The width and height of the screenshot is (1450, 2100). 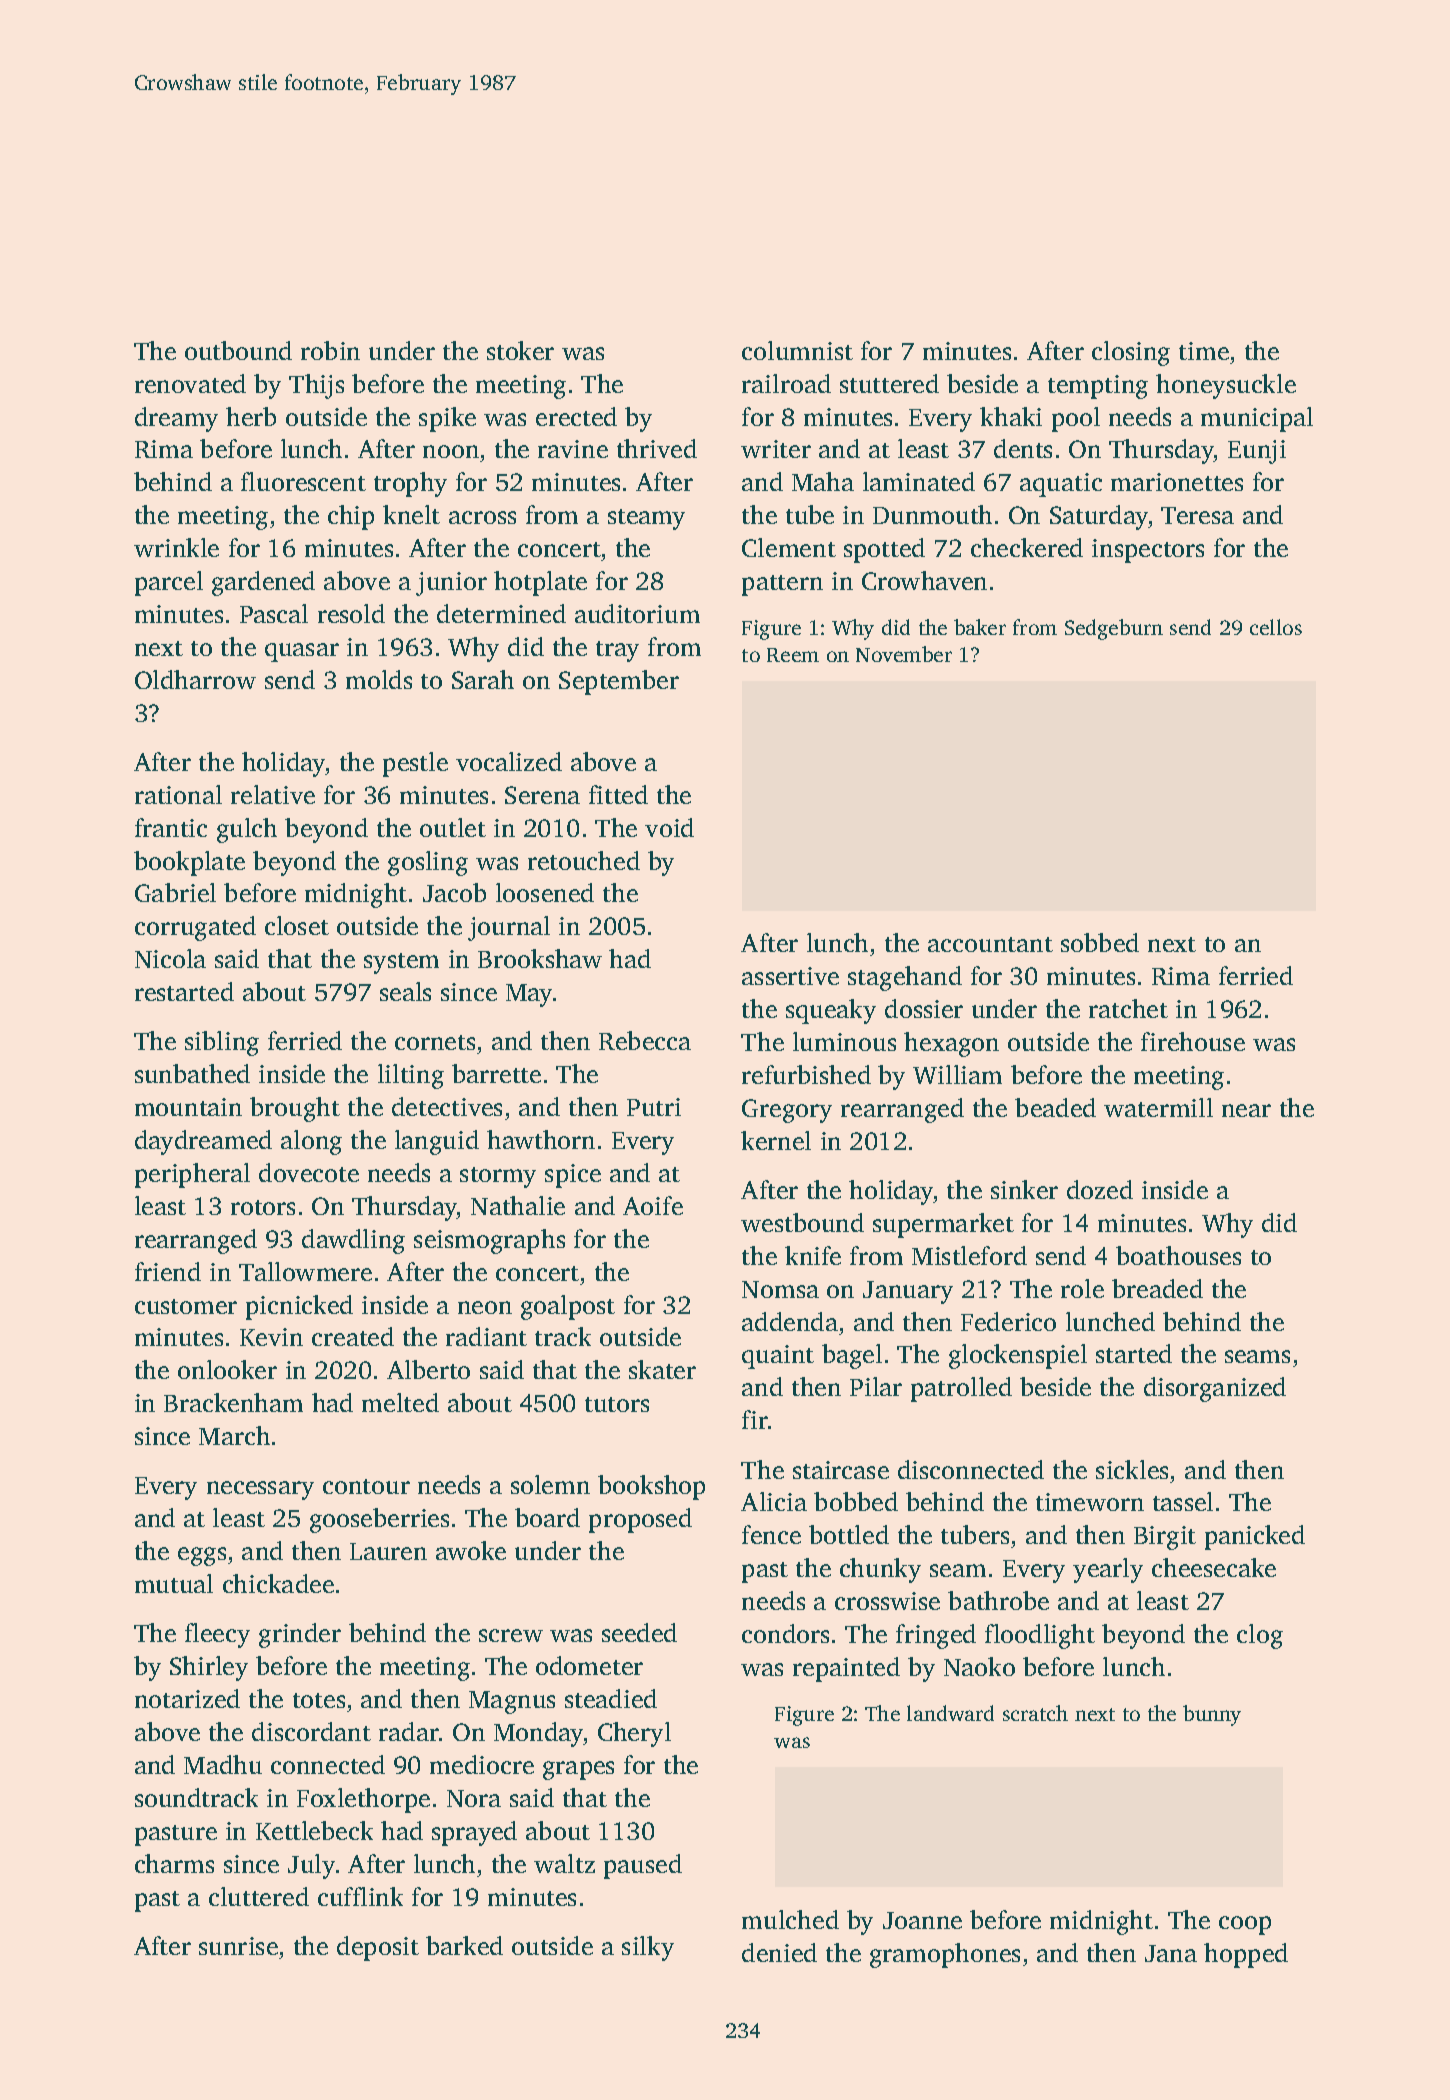 What do you see at coordinates (1100, 942) in the screenshot?
I see `sobbed` at bounding box center [1100, 942].
